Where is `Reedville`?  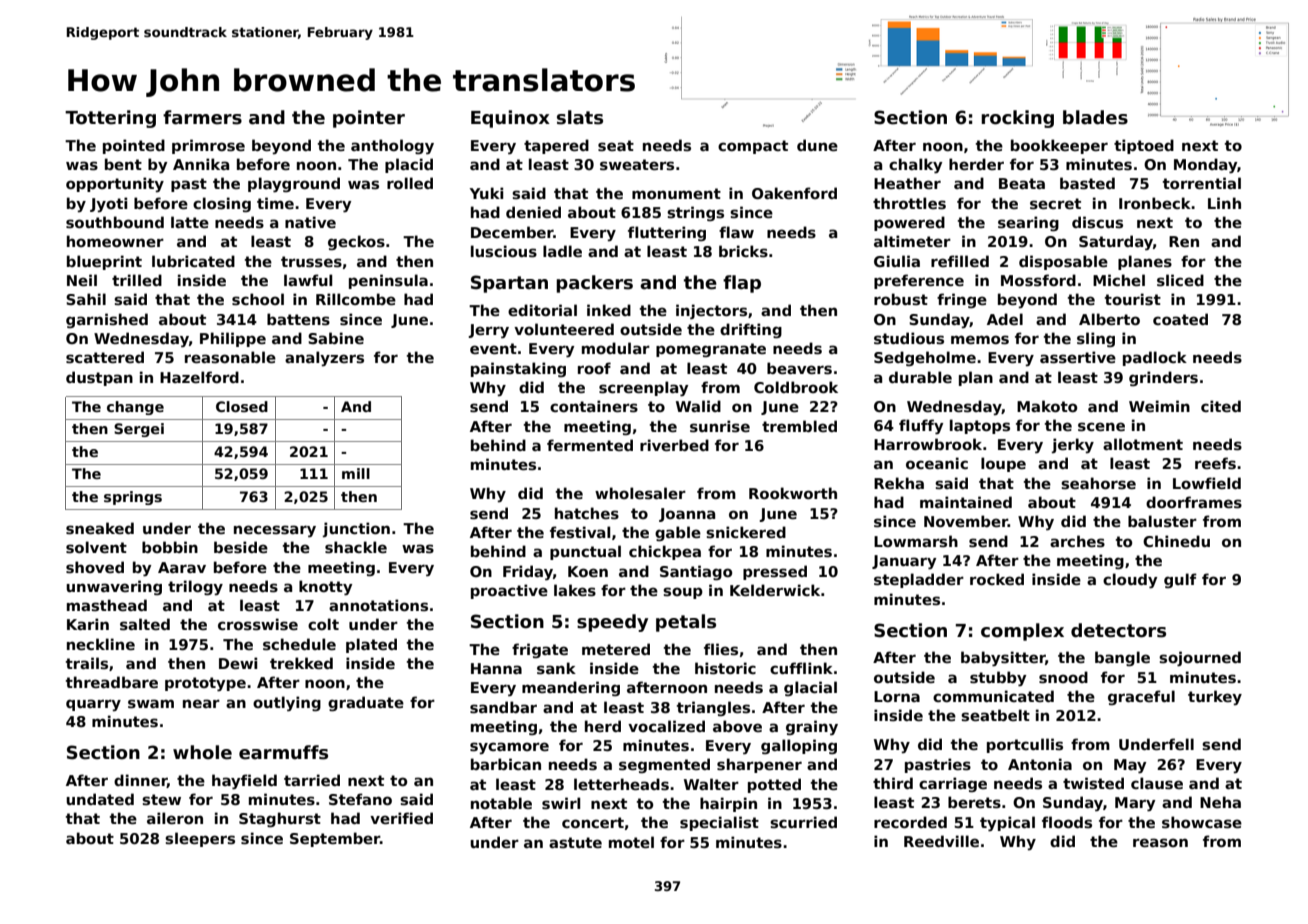
Reedville is located at coordinates (941, 841).
